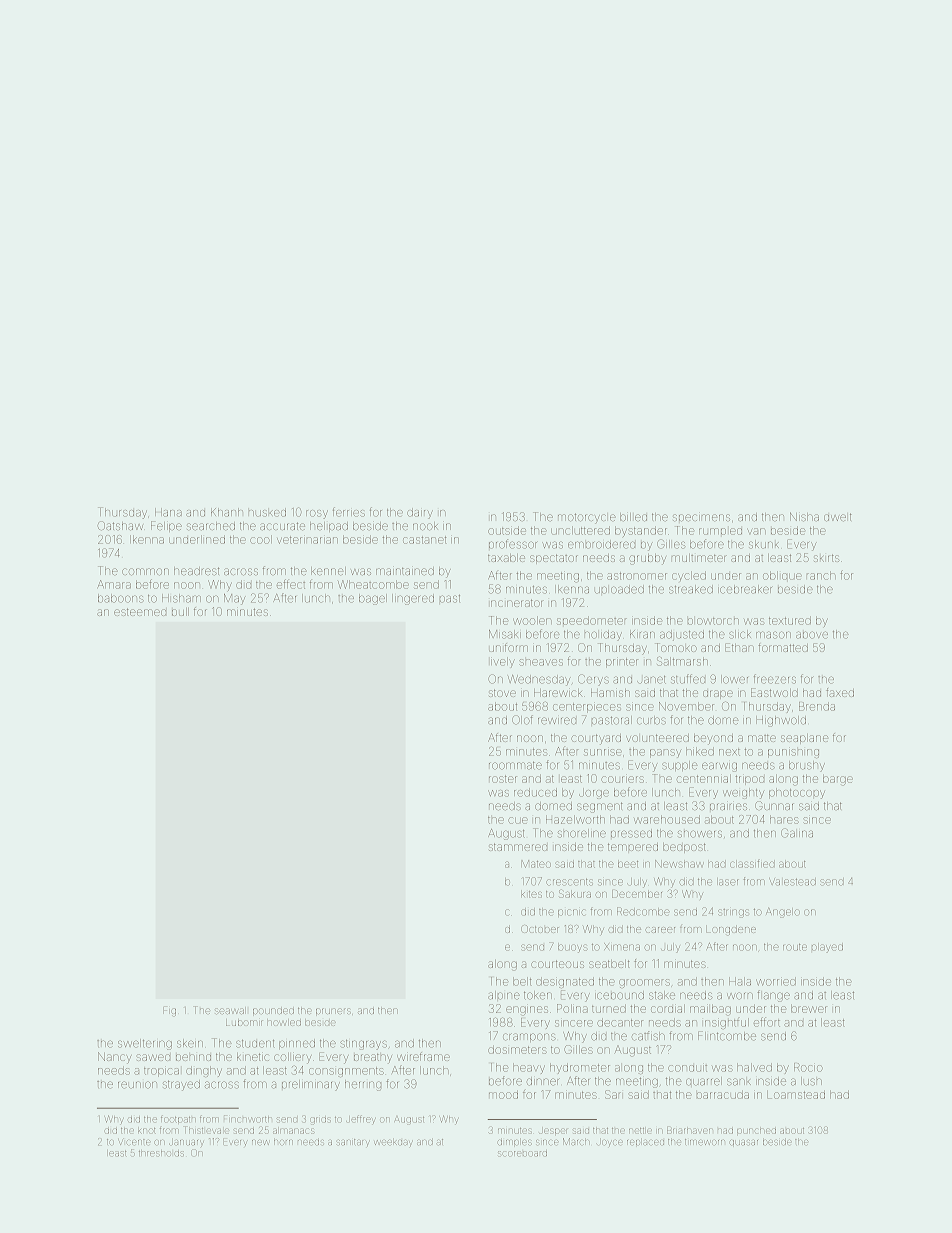 Image resolution: width=952 pixels, height=1233 pixels. What do you see at coordinates (783, 913) in the screenshot?
I see `Angelo` at bounding box center [783, 913].
